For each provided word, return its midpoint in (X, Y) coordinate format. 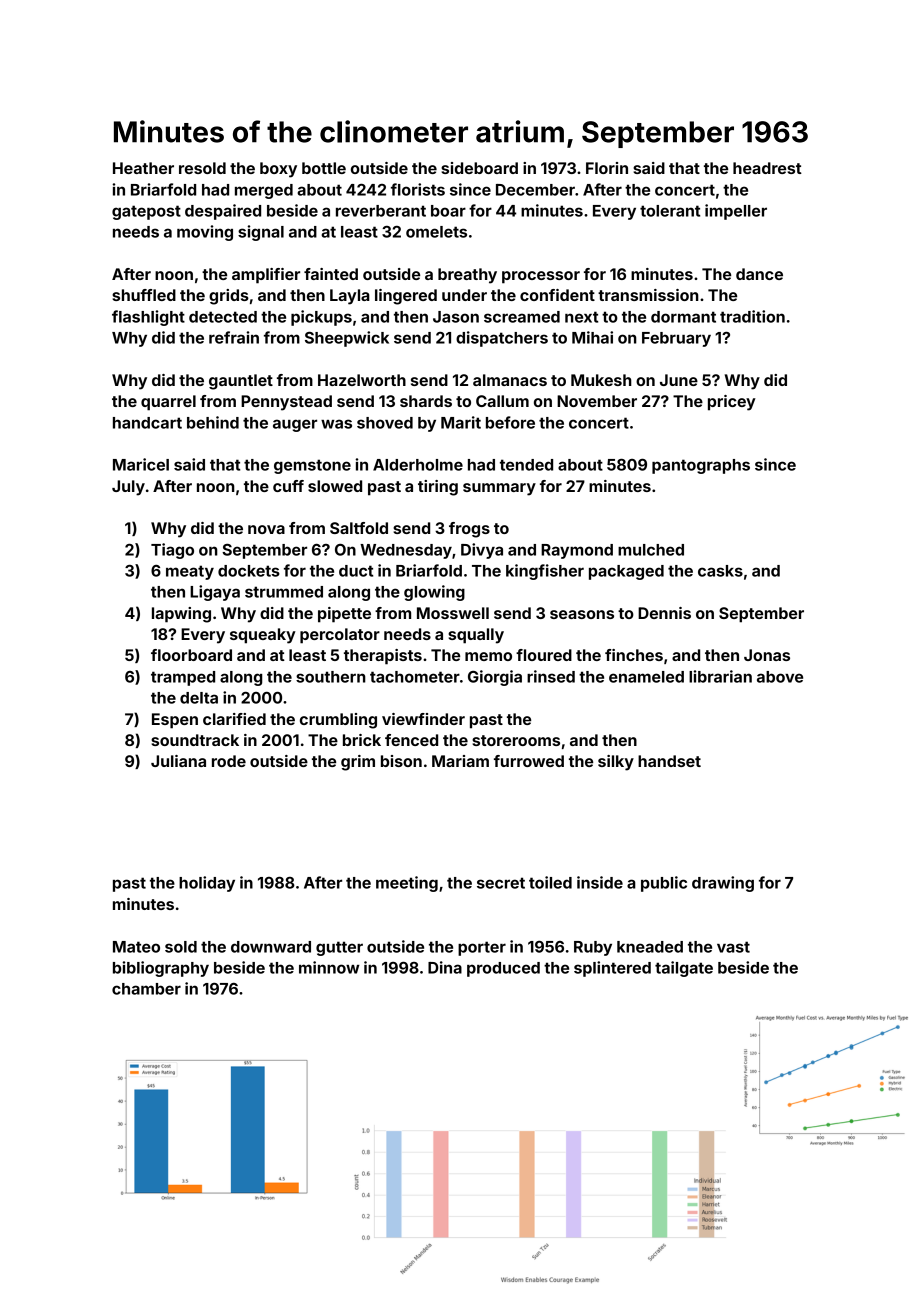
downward (271, 947)
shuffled (144, 295)
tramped (183, 678)
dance (759, 274)
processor (541, 277)
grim (358, 763)
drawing (723, 884)
